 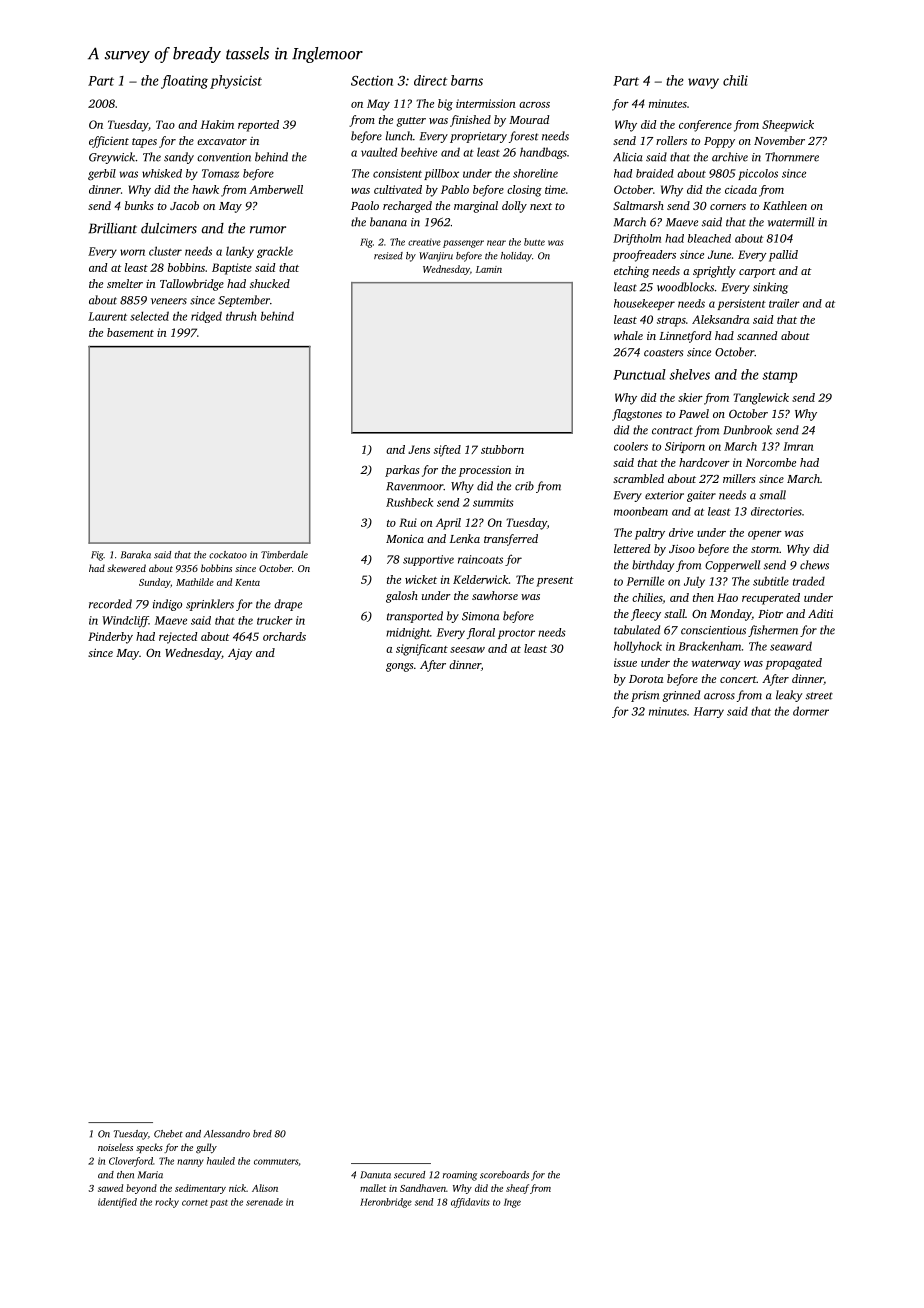 What do you see at coordinates (470, 1203) in the document?
I see `affidavits` at bounding box center [470, 1203].
